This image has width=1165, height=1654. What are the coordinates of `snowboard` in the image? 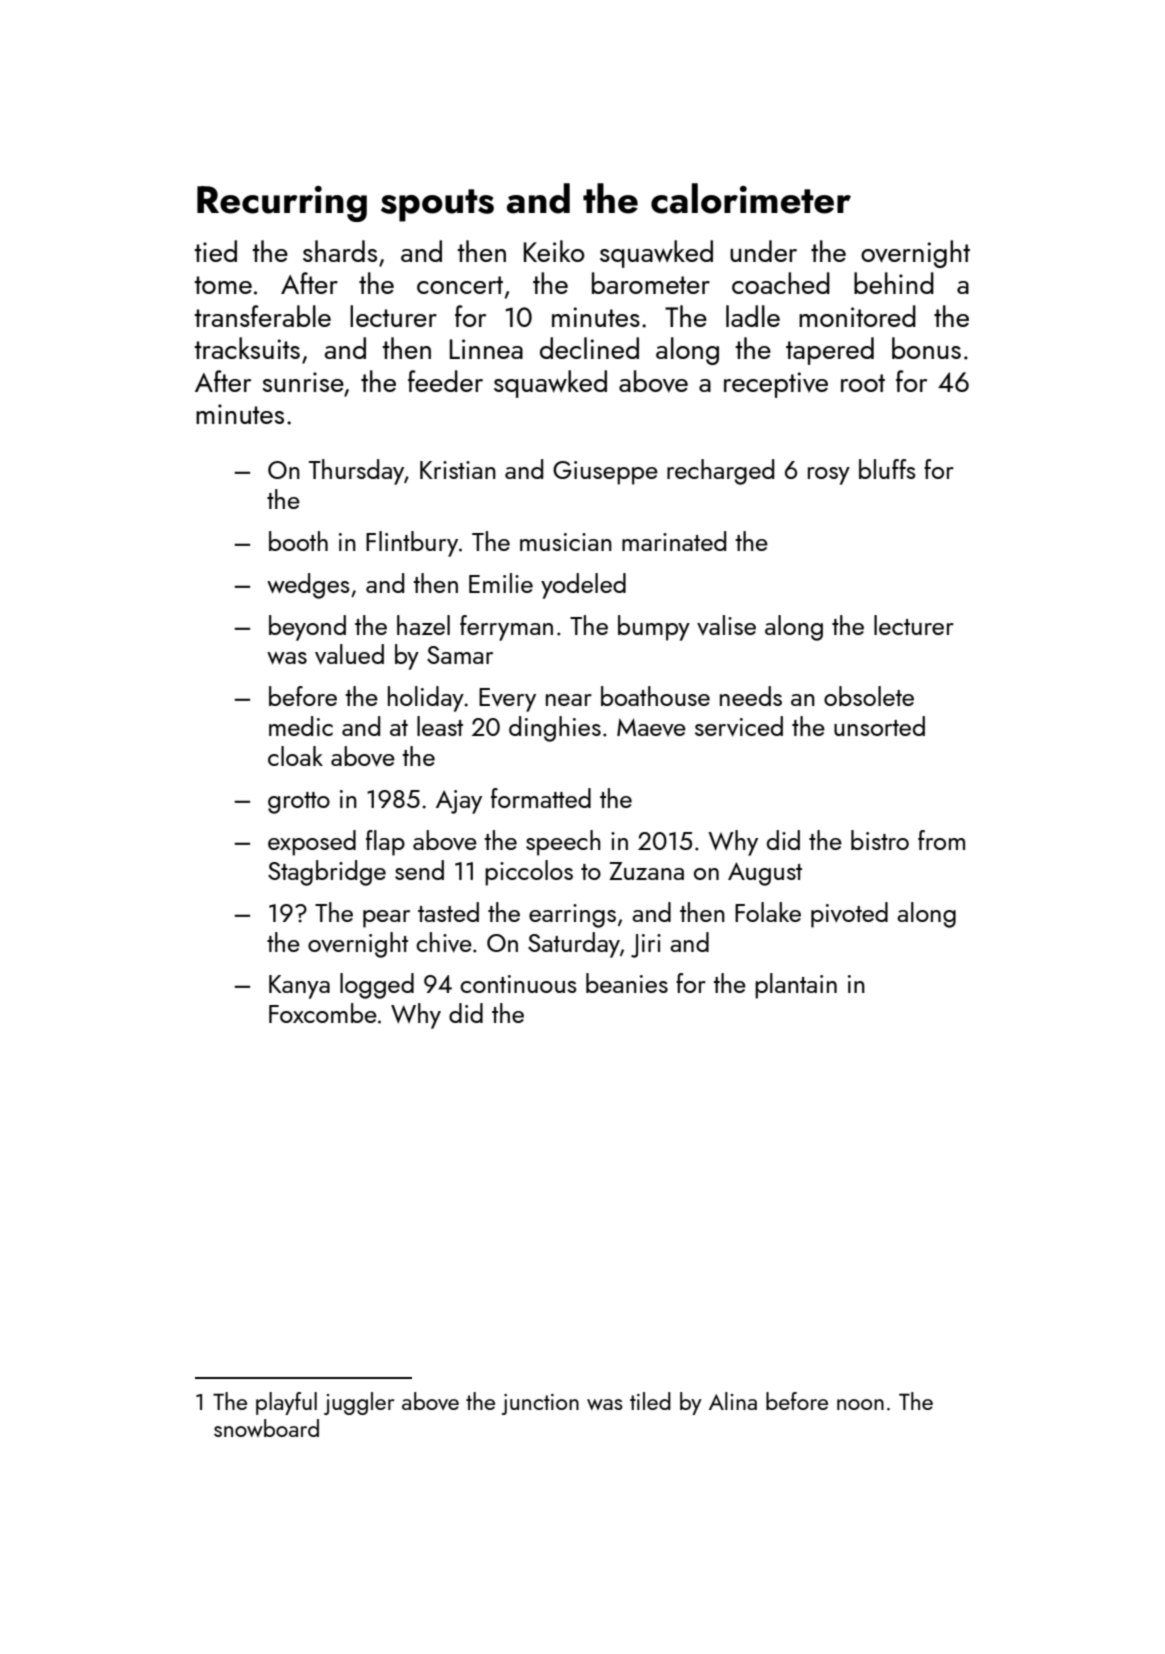 It's located at (266, 1428).
